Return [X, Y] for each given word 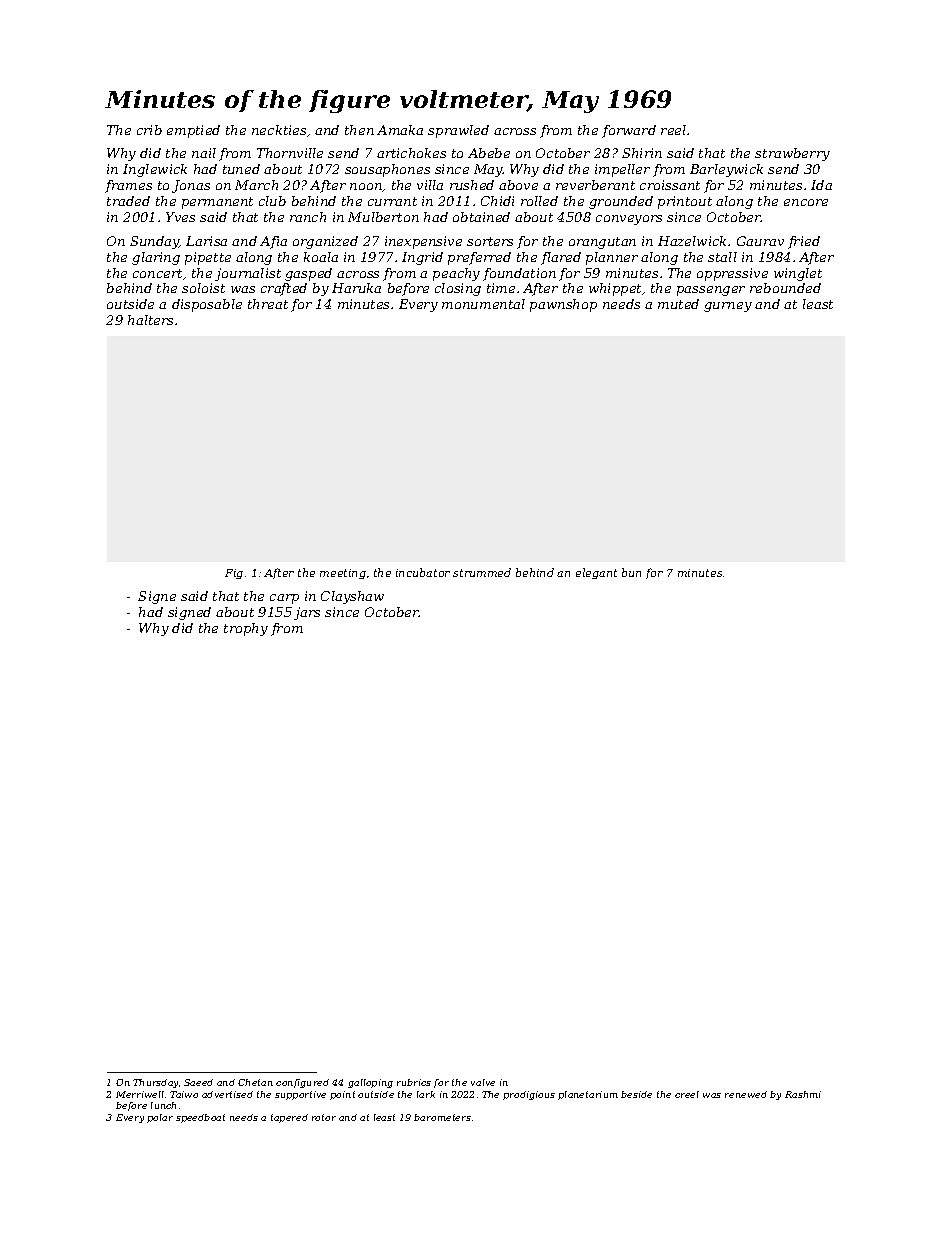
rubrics [414, 1082]
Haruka [356, 288]
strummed [482, 572]
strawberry [792, 154]
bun [631, 572]
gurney [728, 307]
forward [629, 131]
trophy [246, 629]
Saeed [198, 1082]
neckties [279, 130]
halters [150, 320]
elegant [596, 573]
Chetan [255, 1082]
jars [307, 613]
